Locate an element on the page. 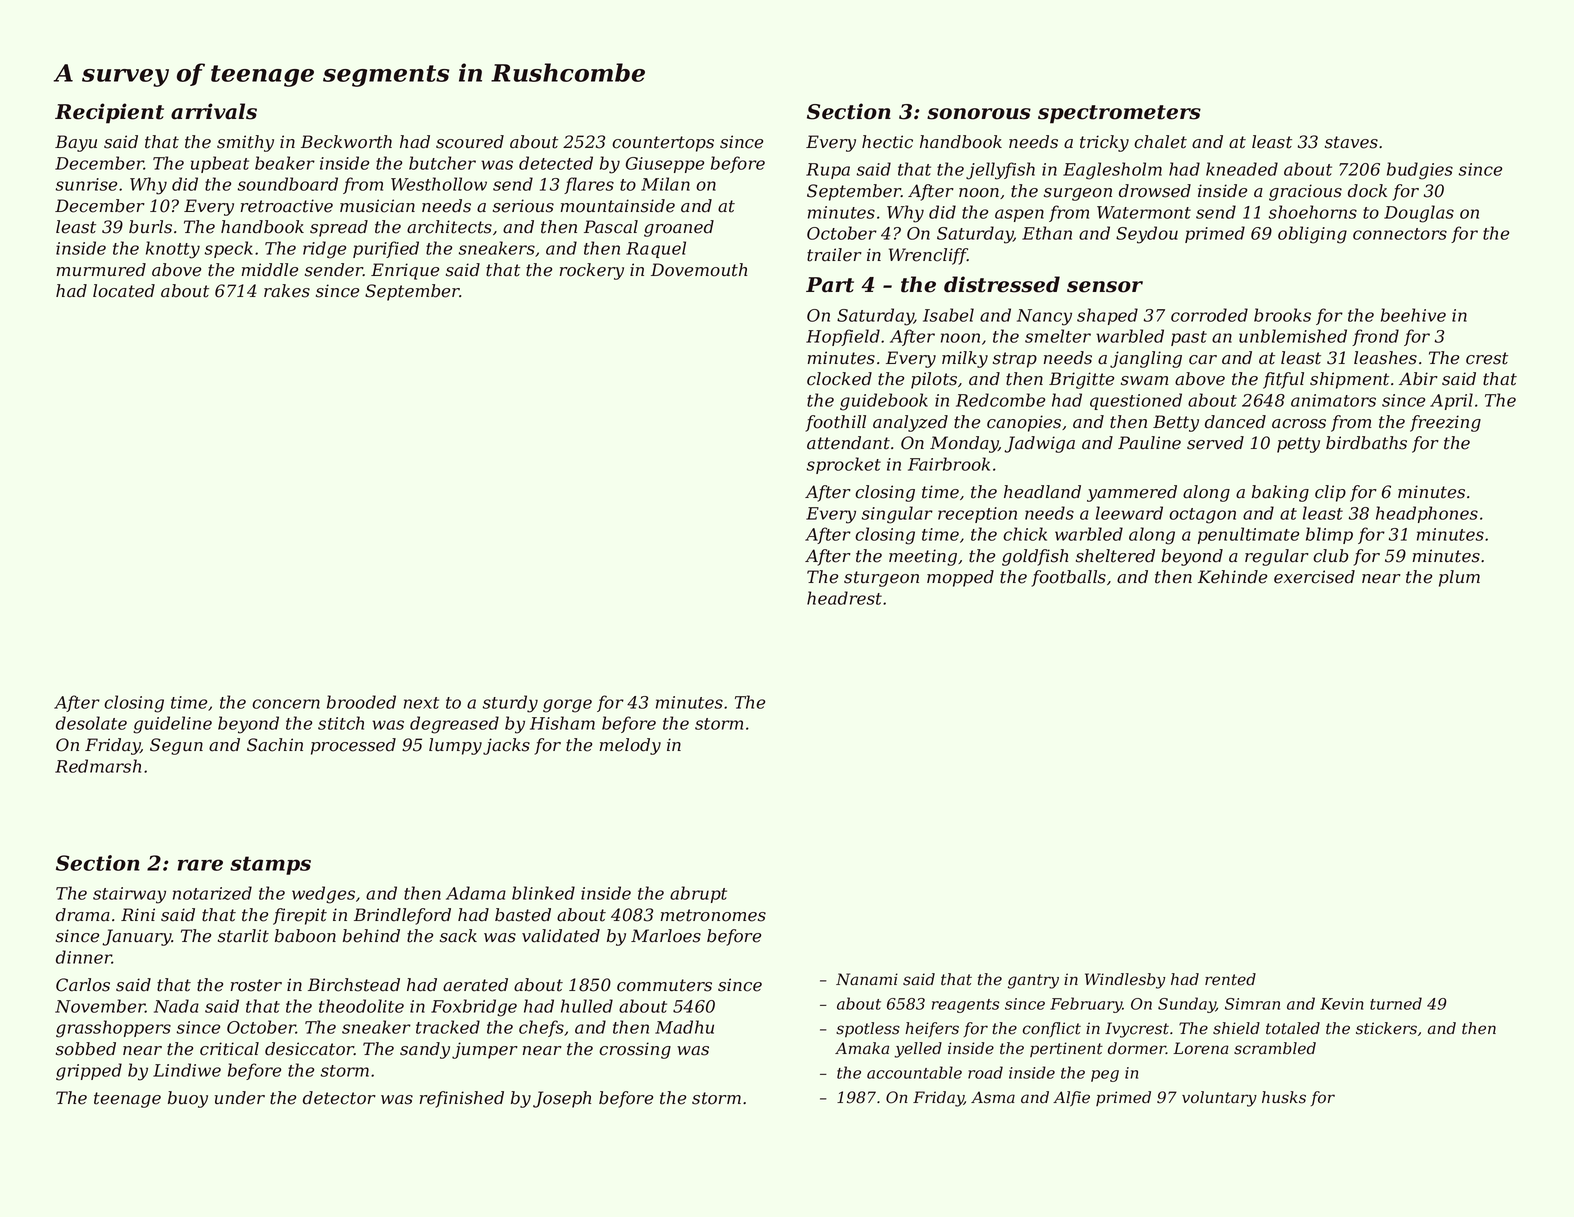 The image size is (1574, 1217). drama is located at coordinates (83, 915).
